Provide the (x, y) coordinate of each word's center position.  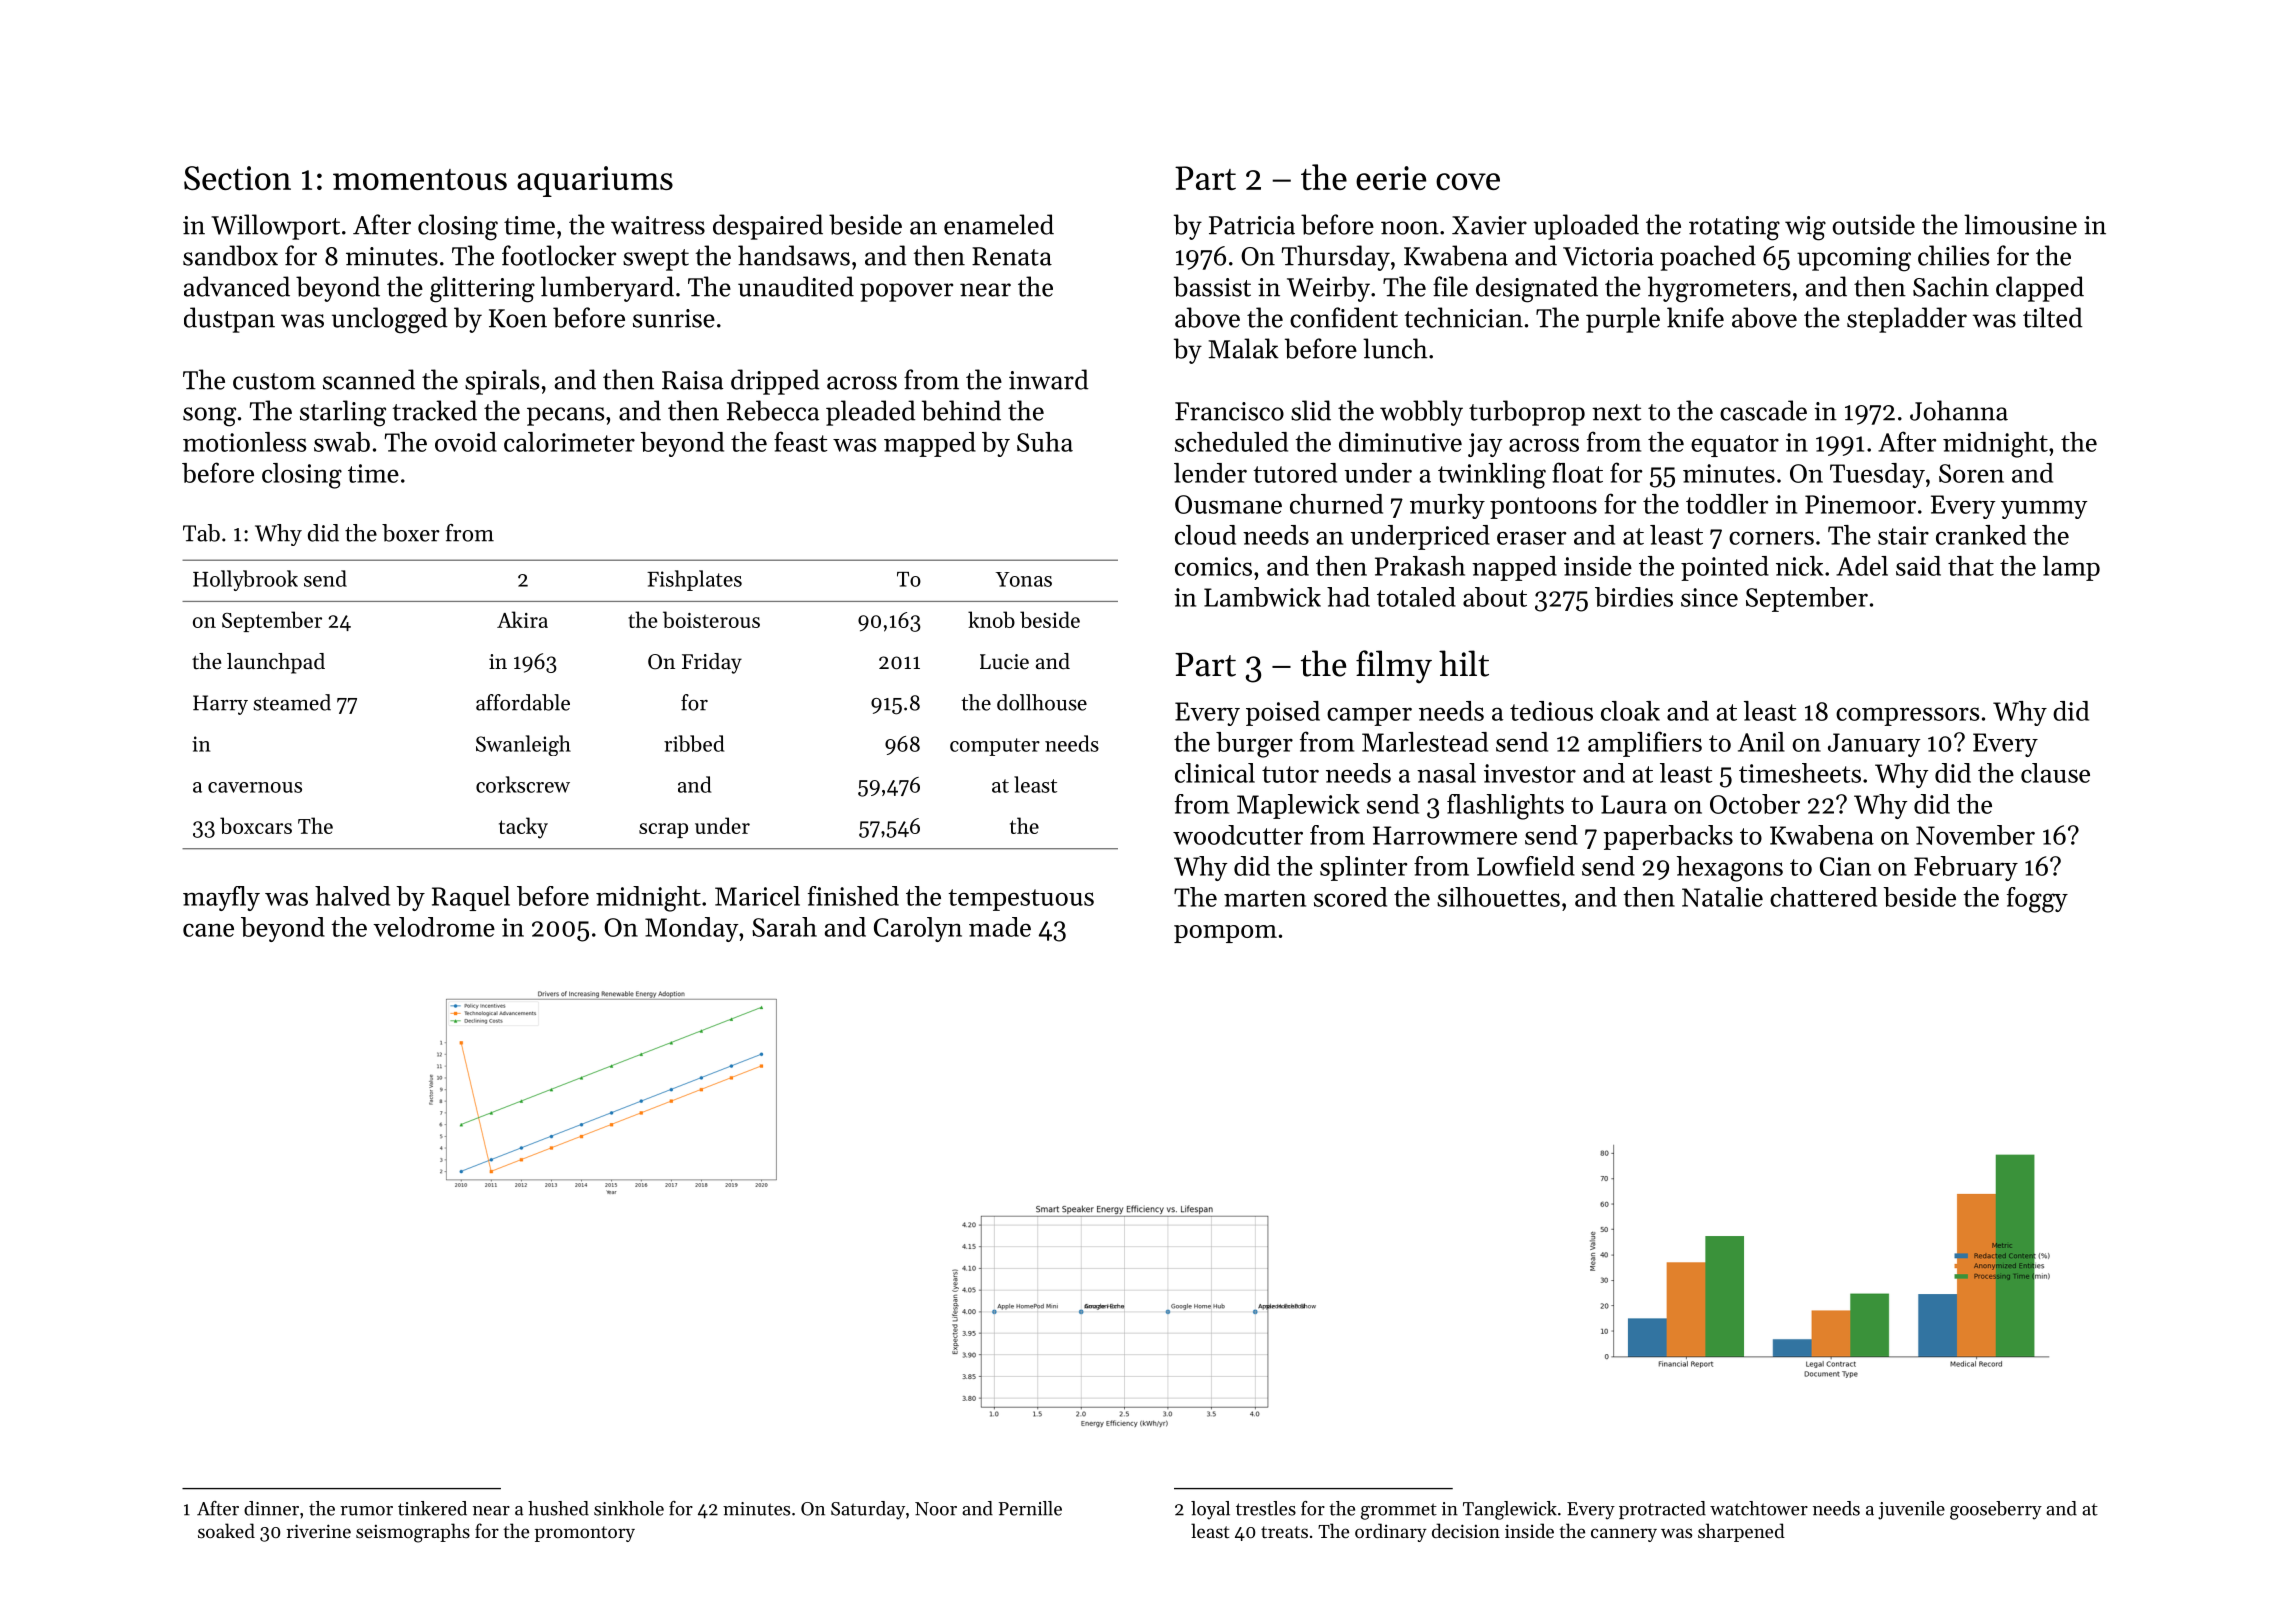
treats (1284, 1532)
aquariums (595, 181)
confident (1344, 317)
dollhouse (1042, 702)
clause (2055, 773)
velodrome (434, 927)
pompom (1225, 934)
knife (1695, 317)
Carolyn (918, 929)
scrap (663, 830)
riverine (318, 1531)
